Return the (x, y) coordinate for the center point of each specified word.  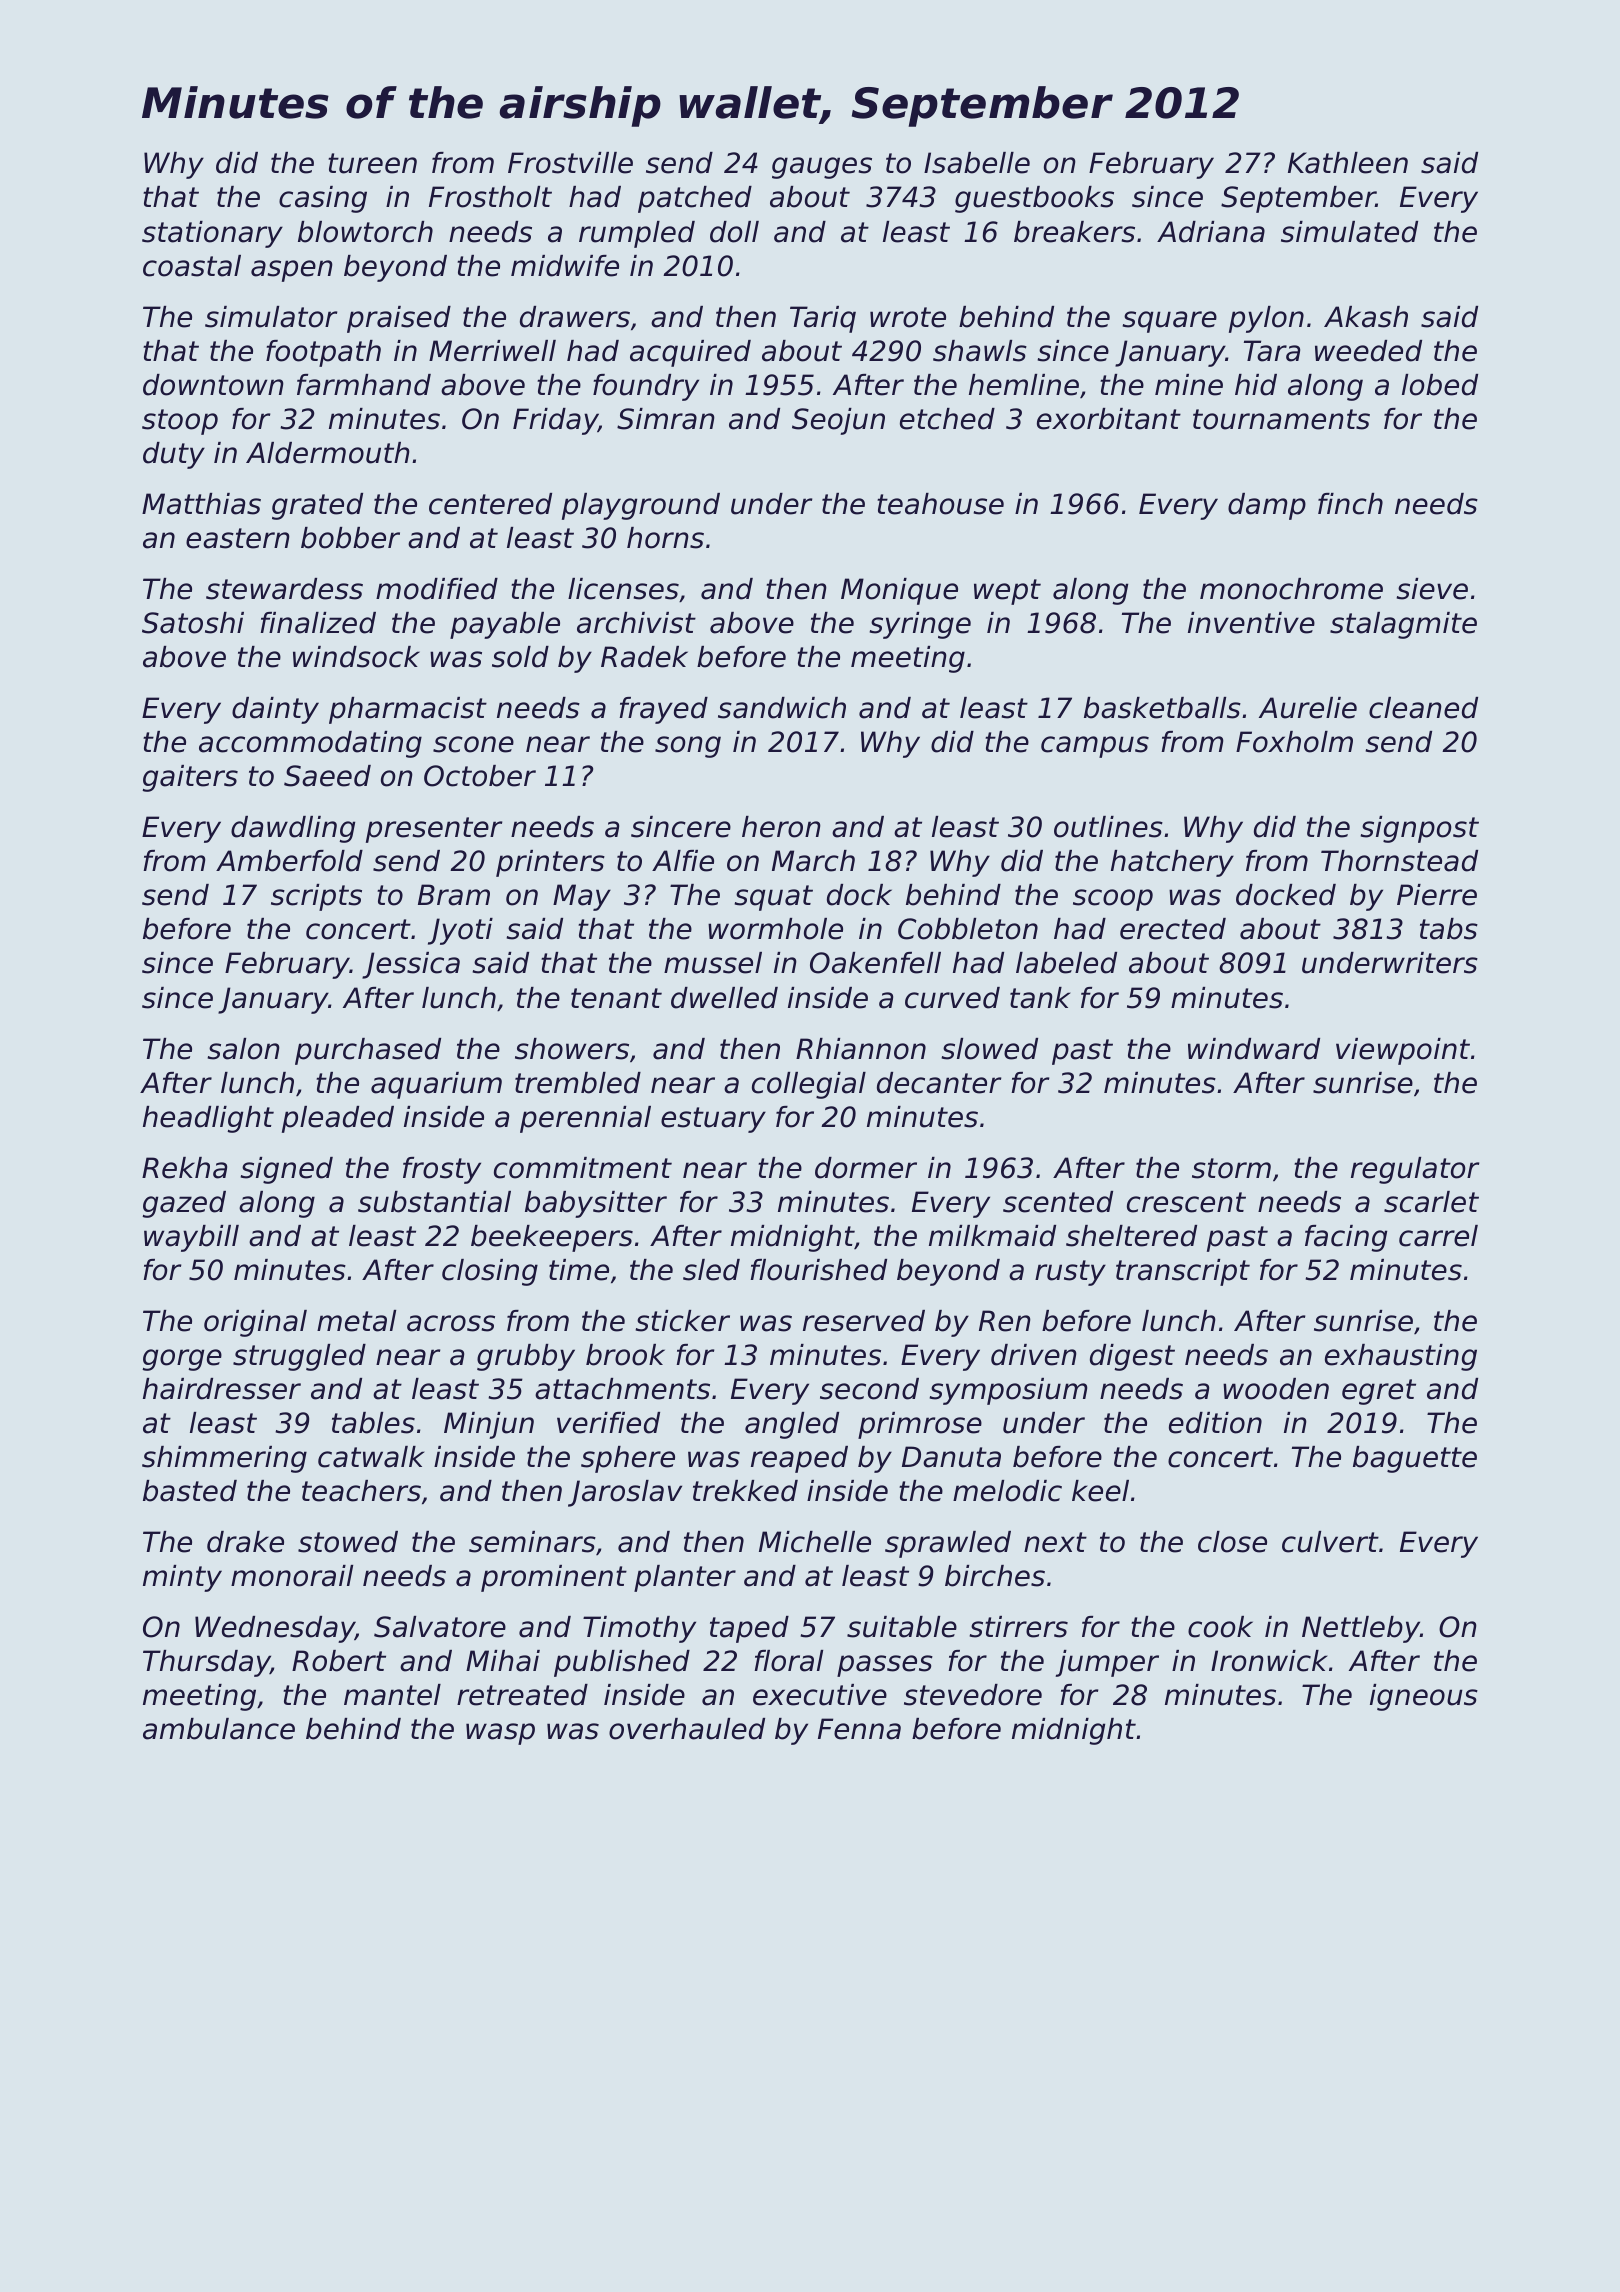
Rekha (184, 1168)
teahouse (940, 504)
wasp (500, 1734)
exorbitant (1109, 419)
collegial (809, 1085)
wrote (908, 317)
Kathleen (1348, 163)
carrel (1438, 1236)
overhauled (687, 1729)
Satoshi (193, 623)
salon (243, 1049)
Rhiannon (861, 1049)
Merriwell (492, 351)
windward (1254, 1049)
